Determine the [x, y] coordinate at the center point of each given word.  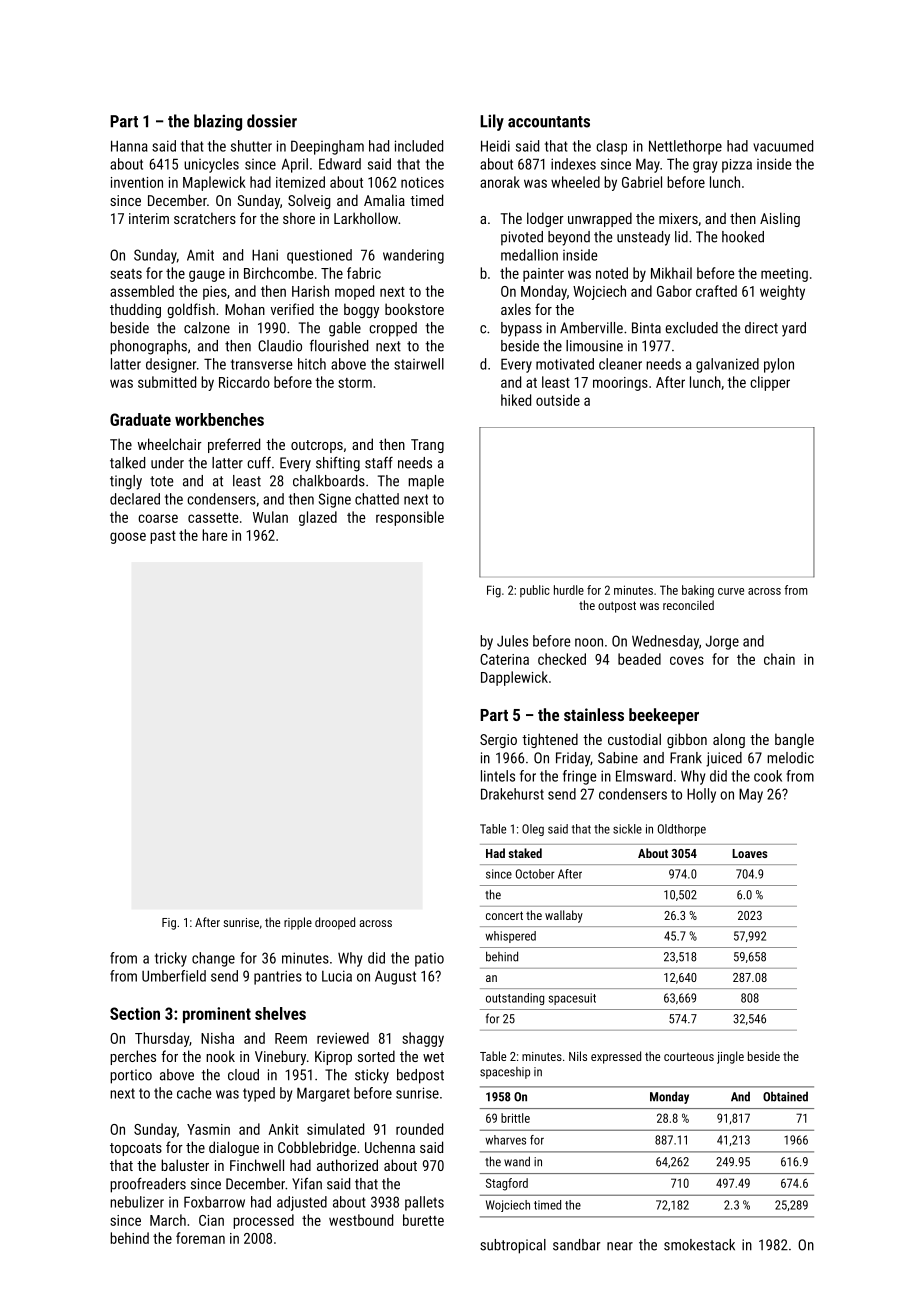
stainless [594, 714]
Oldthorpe [682, 830]
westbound [361, 1220]
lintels [498, 776]
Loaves [749, 853]
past [163, 537]
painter [543, 275]
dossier [272, 121]
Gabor [674, 291]
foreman [200, 1238]
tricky [171, 959]
